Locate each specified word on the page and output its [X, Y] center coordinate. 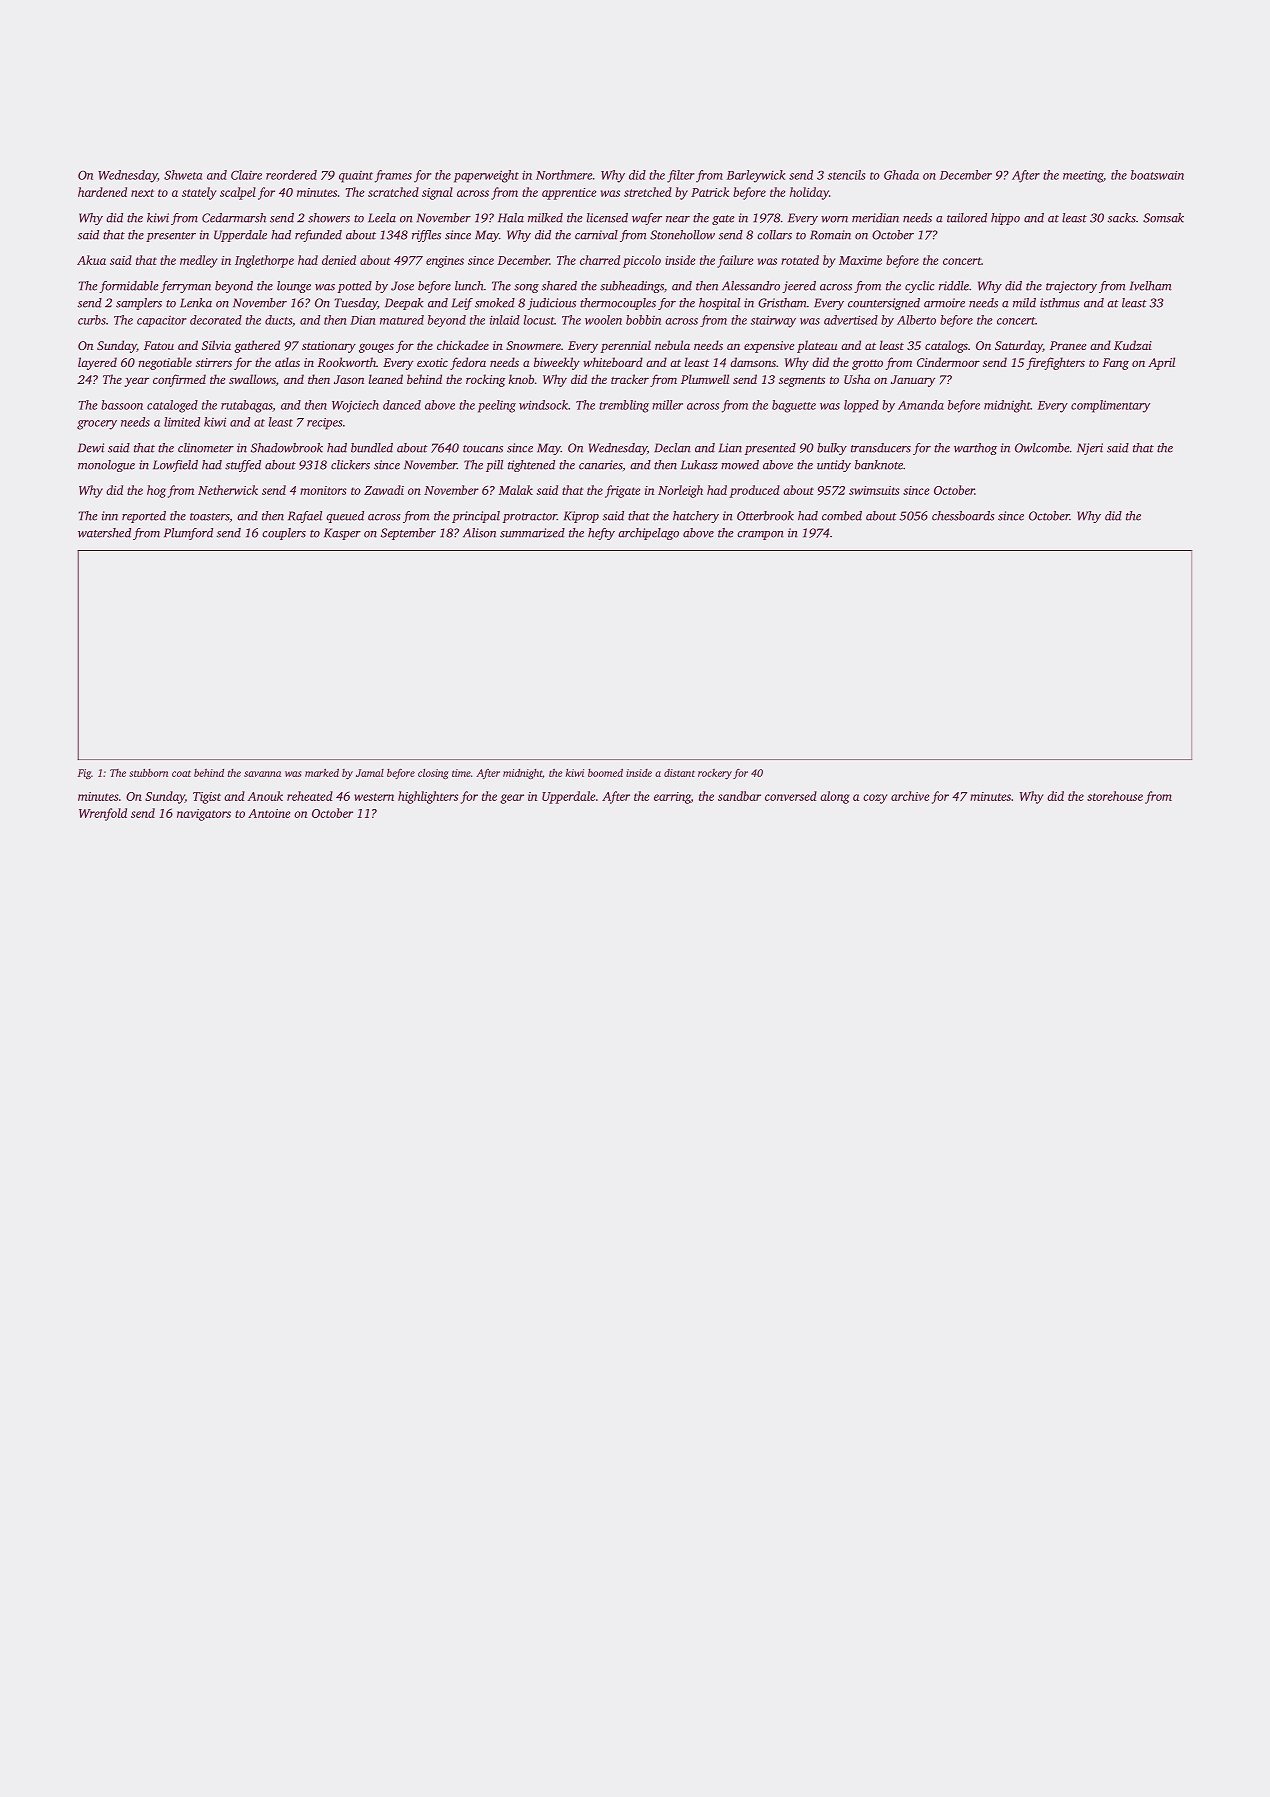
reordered [291, 175]
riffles [426, 236]
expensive [769, 347]
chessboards [963, 516]
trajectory [1071, 287]
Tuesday [356, 304]
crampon [760, 535]
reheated [310, 796]
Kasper [342, 534]
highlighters [428, 797]
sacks [1122, 218]
